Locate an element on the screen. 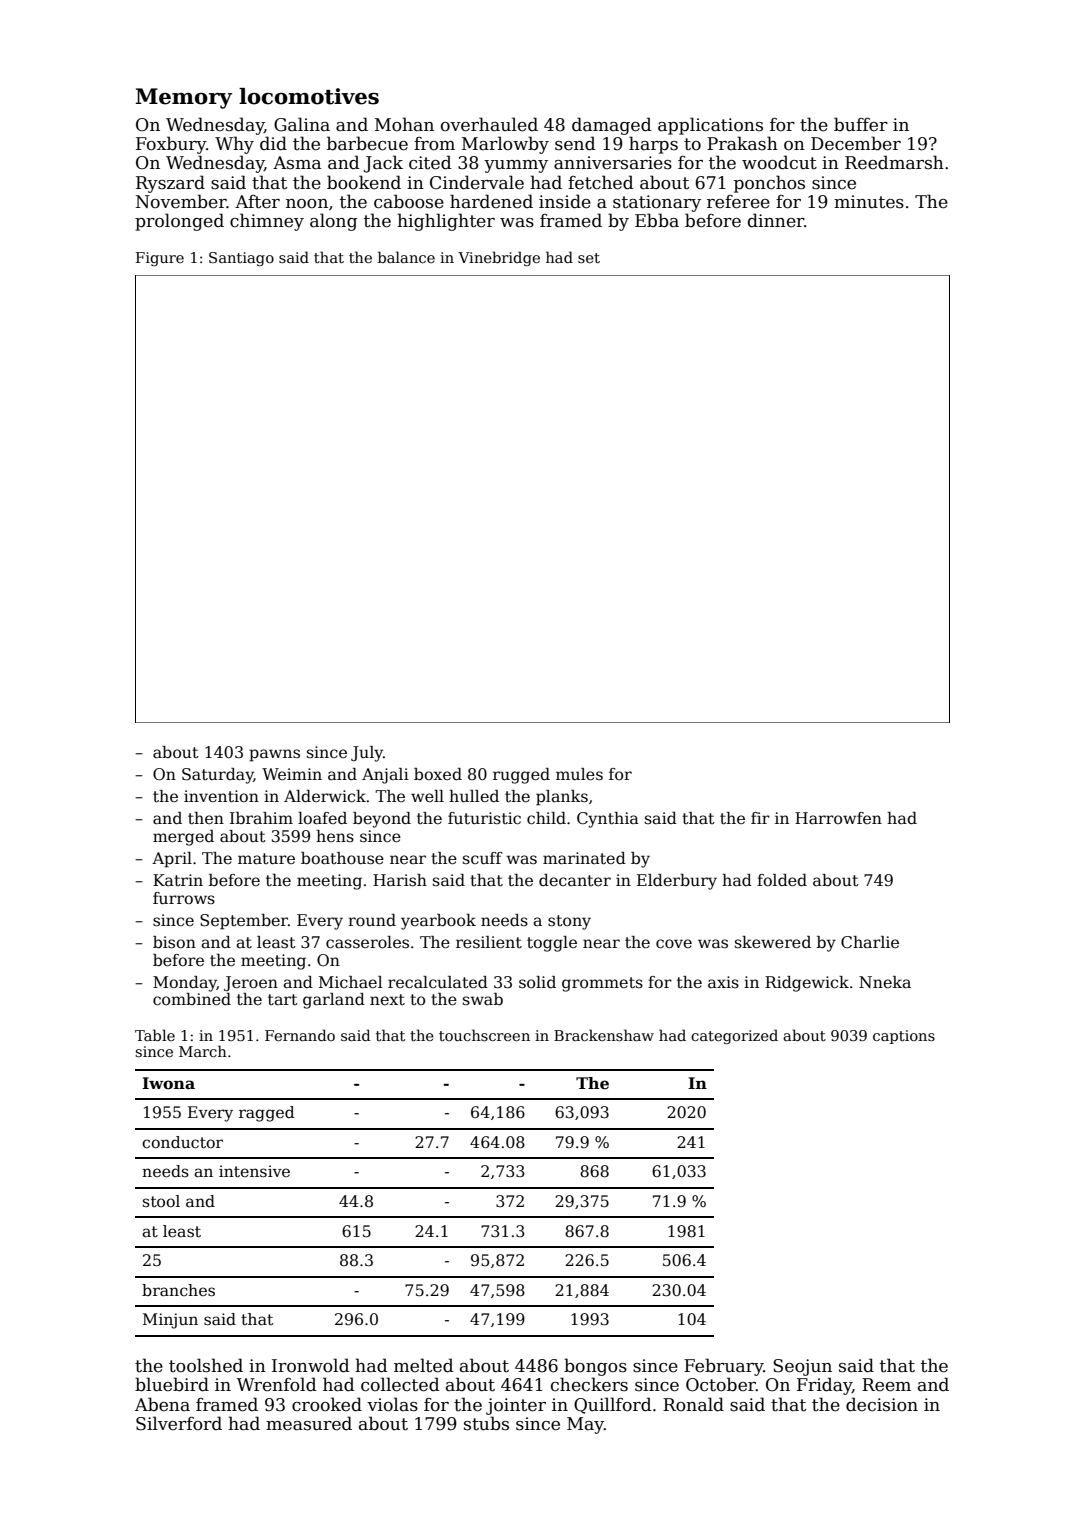  mules is located at coordinates (579, 774).
